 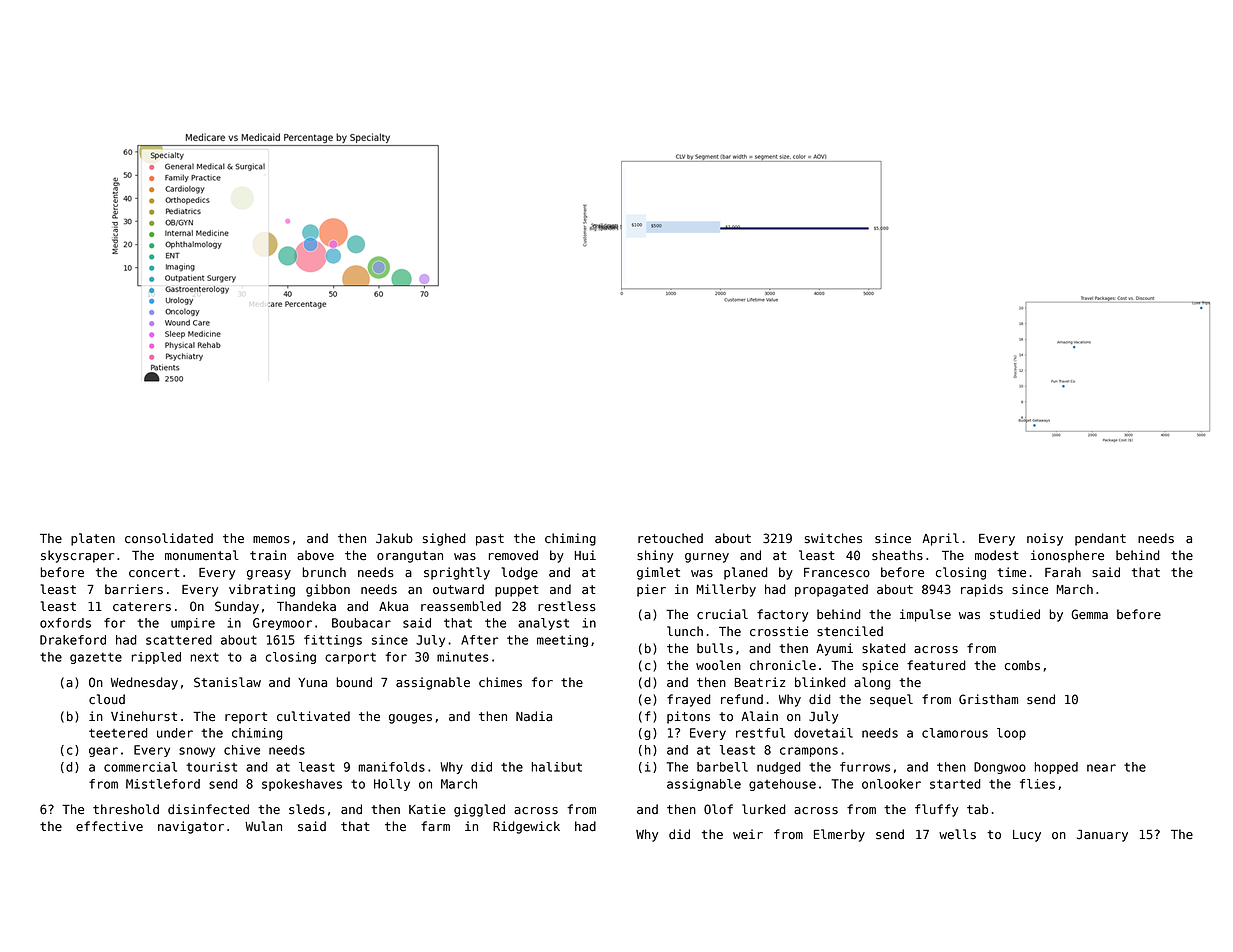 What do you see at coordinates (1100, 539) in the screenshot?
I see `pendant` at bounding box center [1100, 539].
